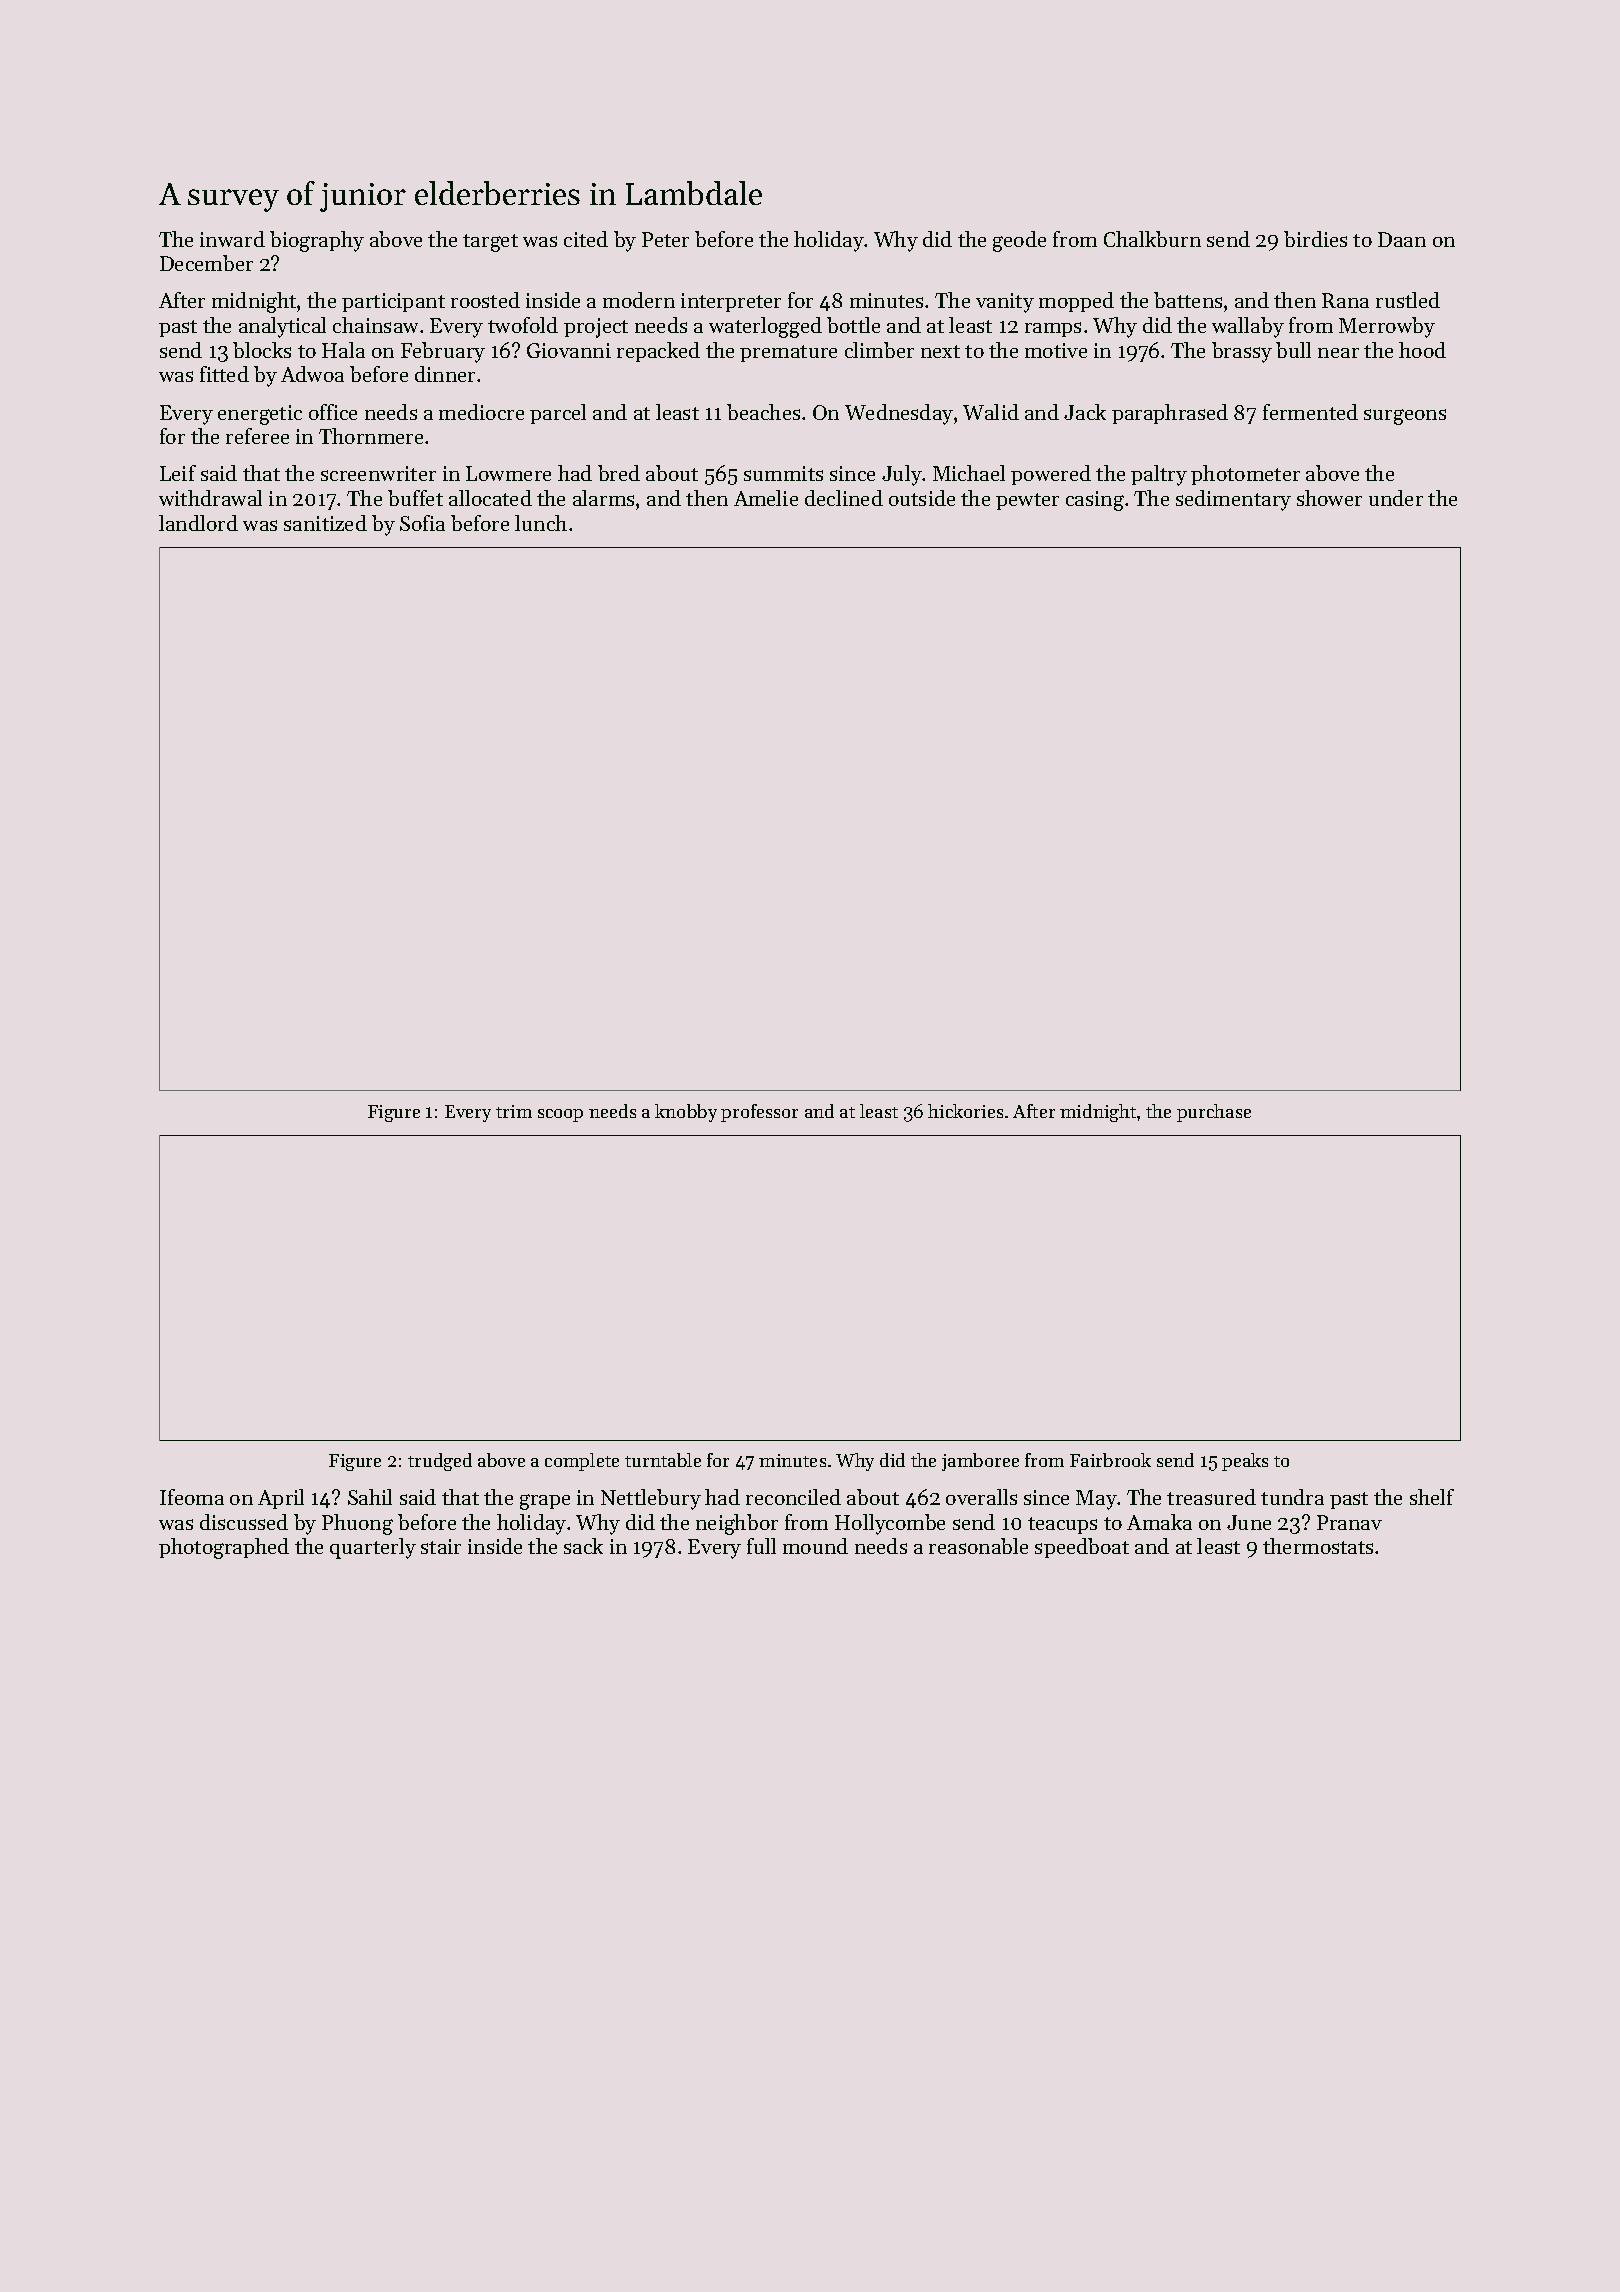 This screenshot has width=1620, height=2292. Describe the element at coordinates (658, 352) in the screenshot. I see `repacked` at that location.
